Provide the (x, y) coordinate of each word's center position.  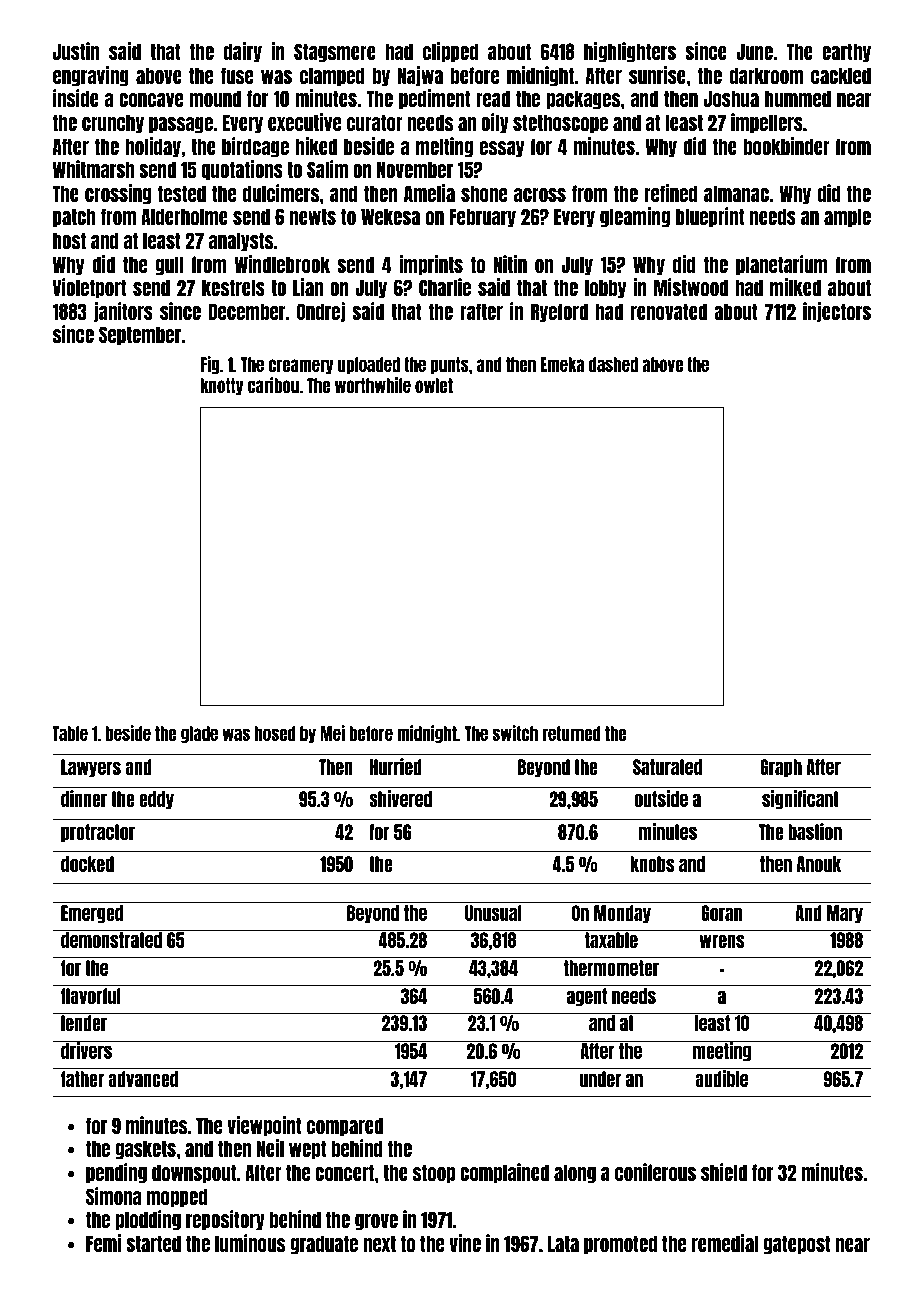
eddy (156, 800)
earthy (846, 53)
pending (116, 1173)
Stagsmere (335, 53)
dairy (243, 52)
